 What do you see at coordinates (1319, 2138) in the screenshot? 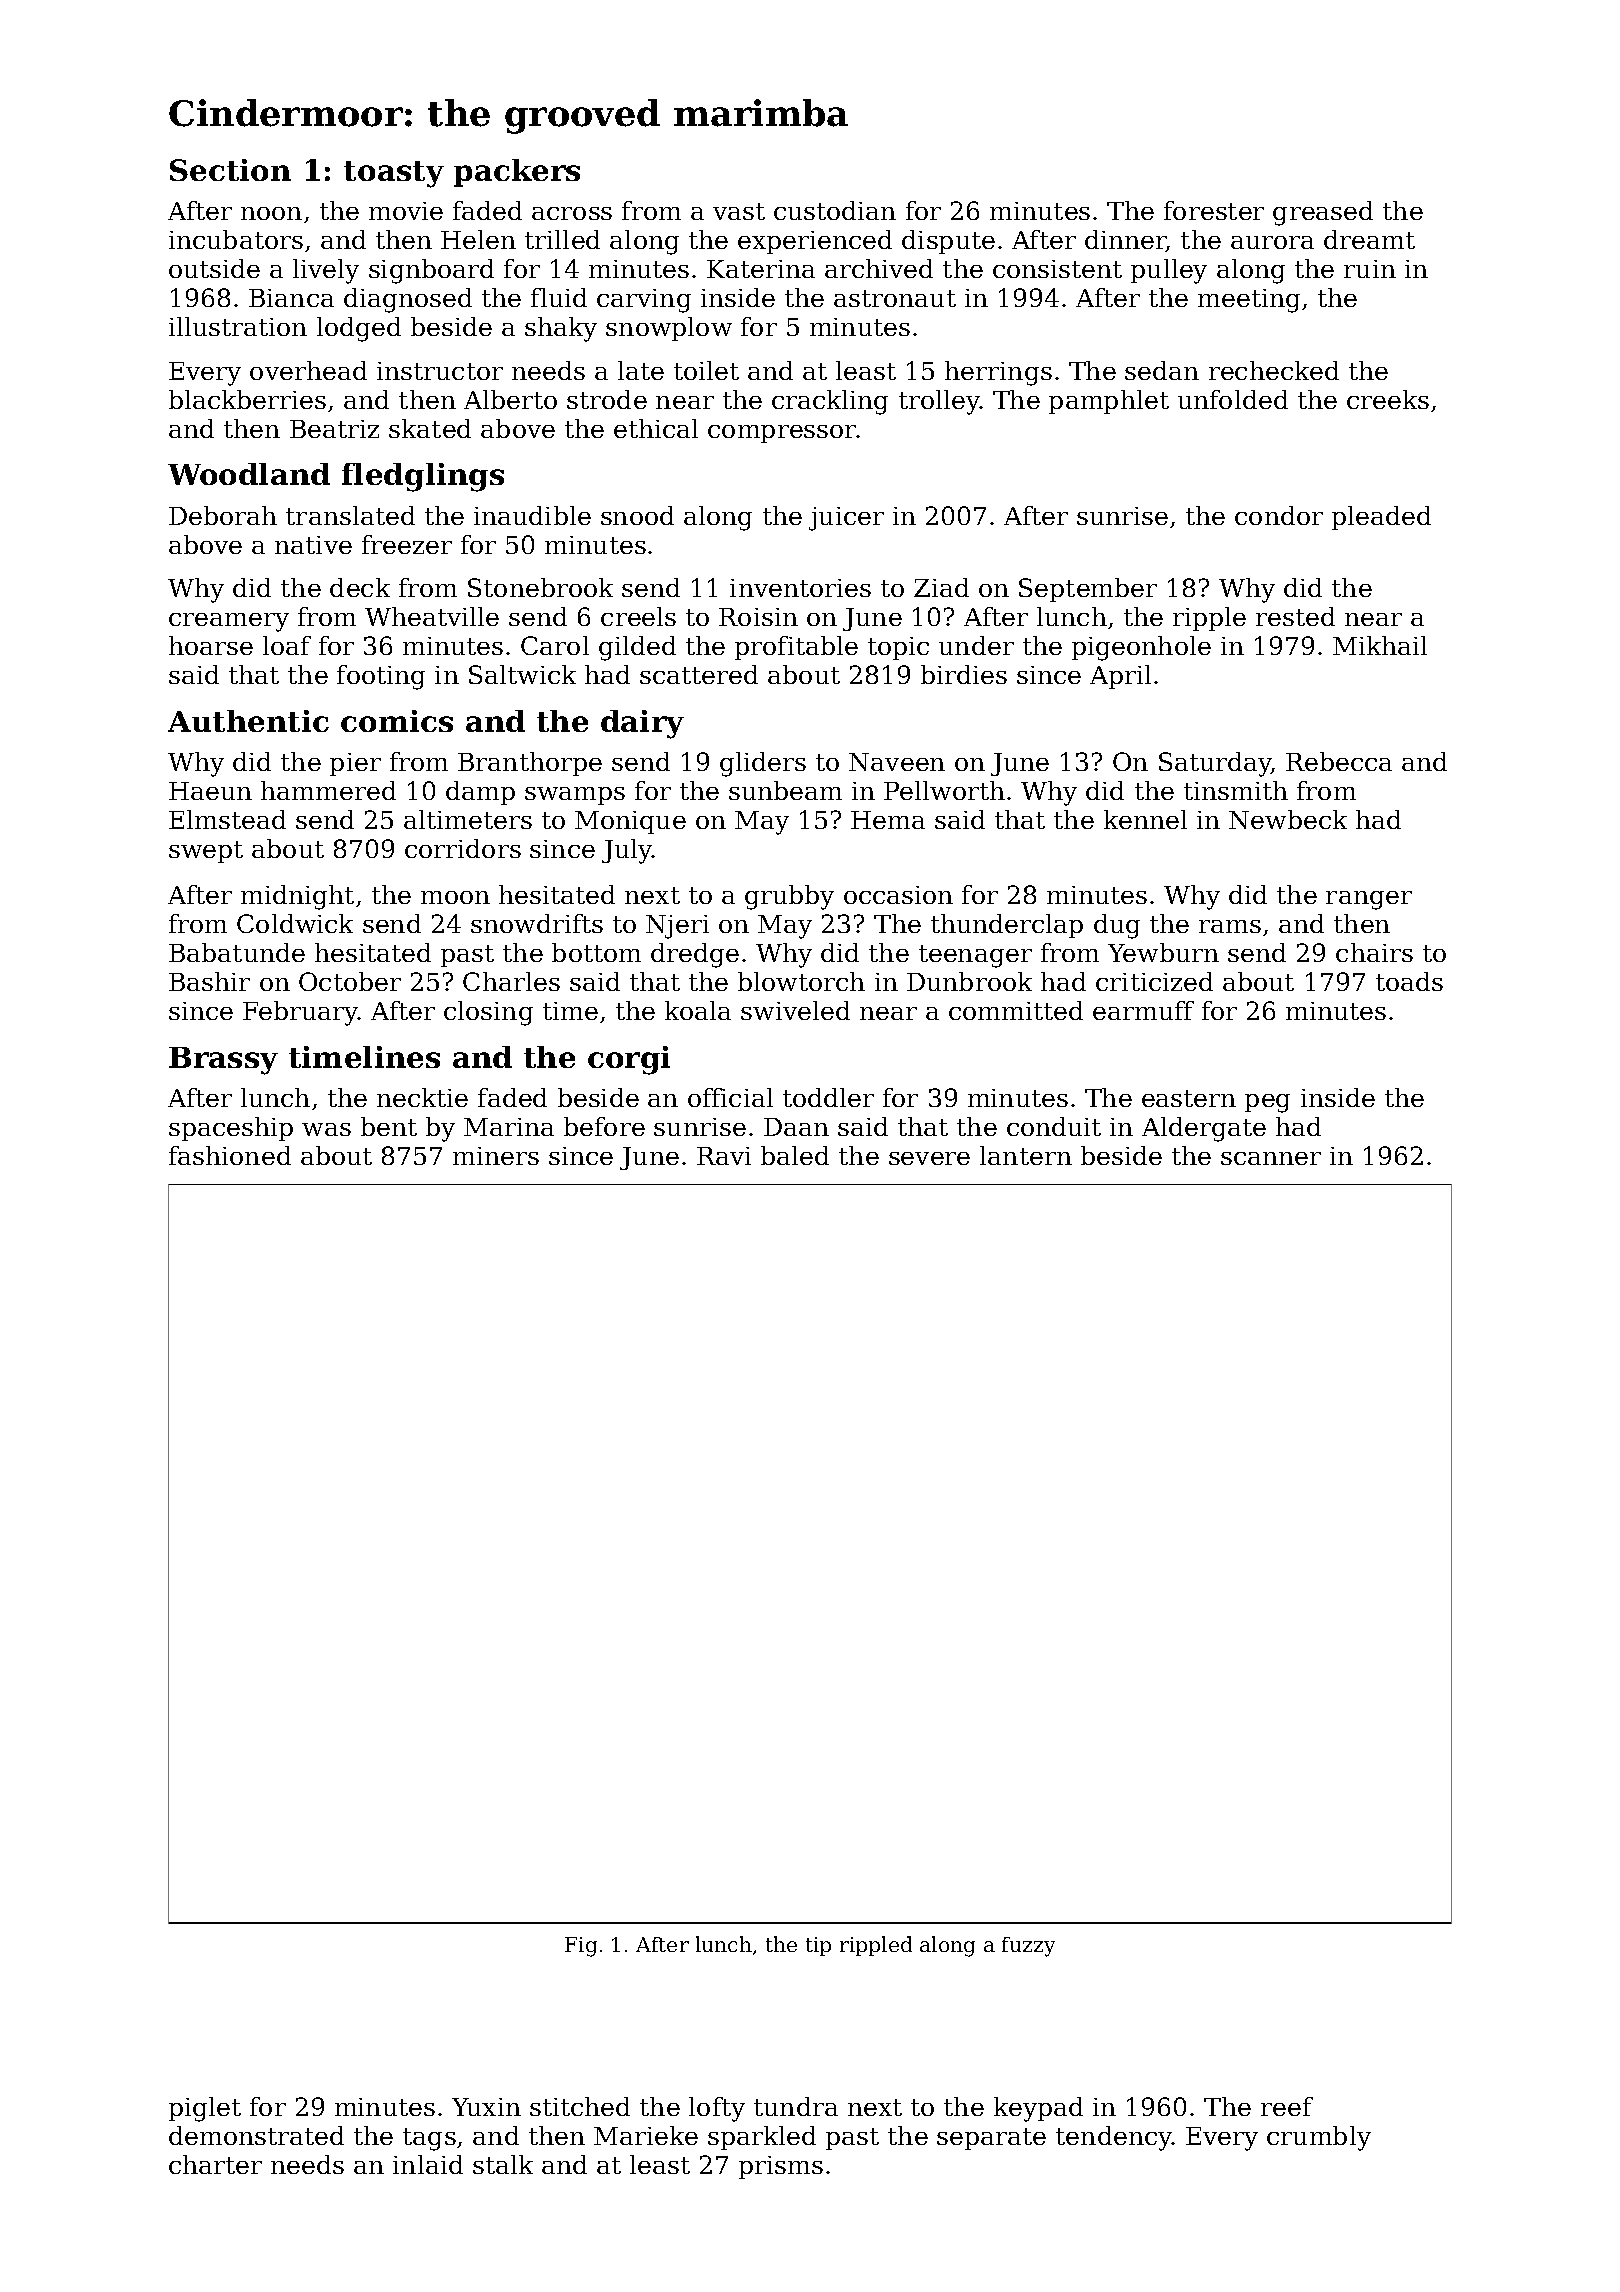
I see `crumbly` at bounding box center [1319, 2138].
